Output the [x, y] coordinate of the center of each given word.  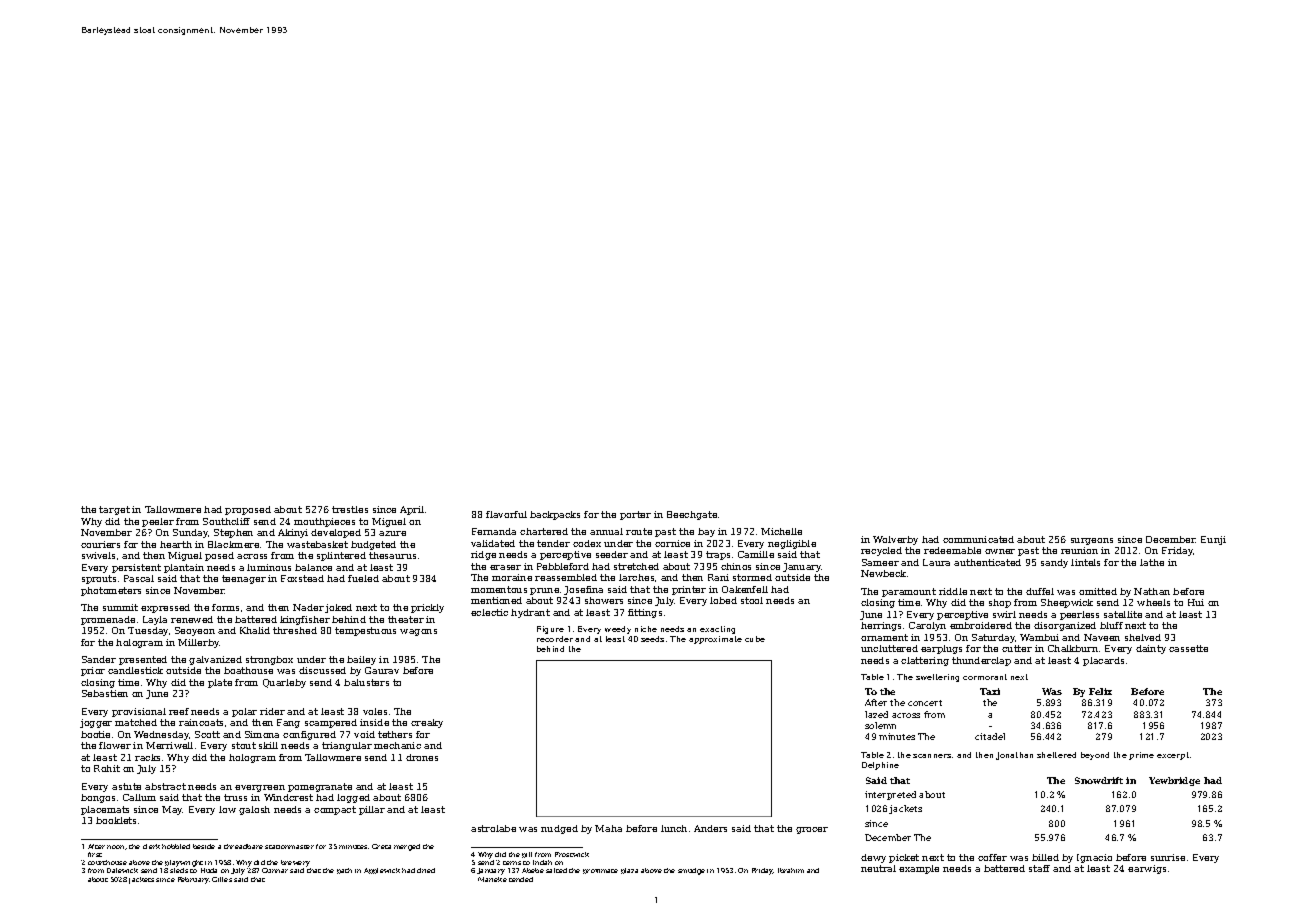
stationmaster [289, 847]
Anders [710, 828]
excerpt [1173, 756]
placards [1103, 661]
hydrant [530, 613]
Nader [308, 607]
